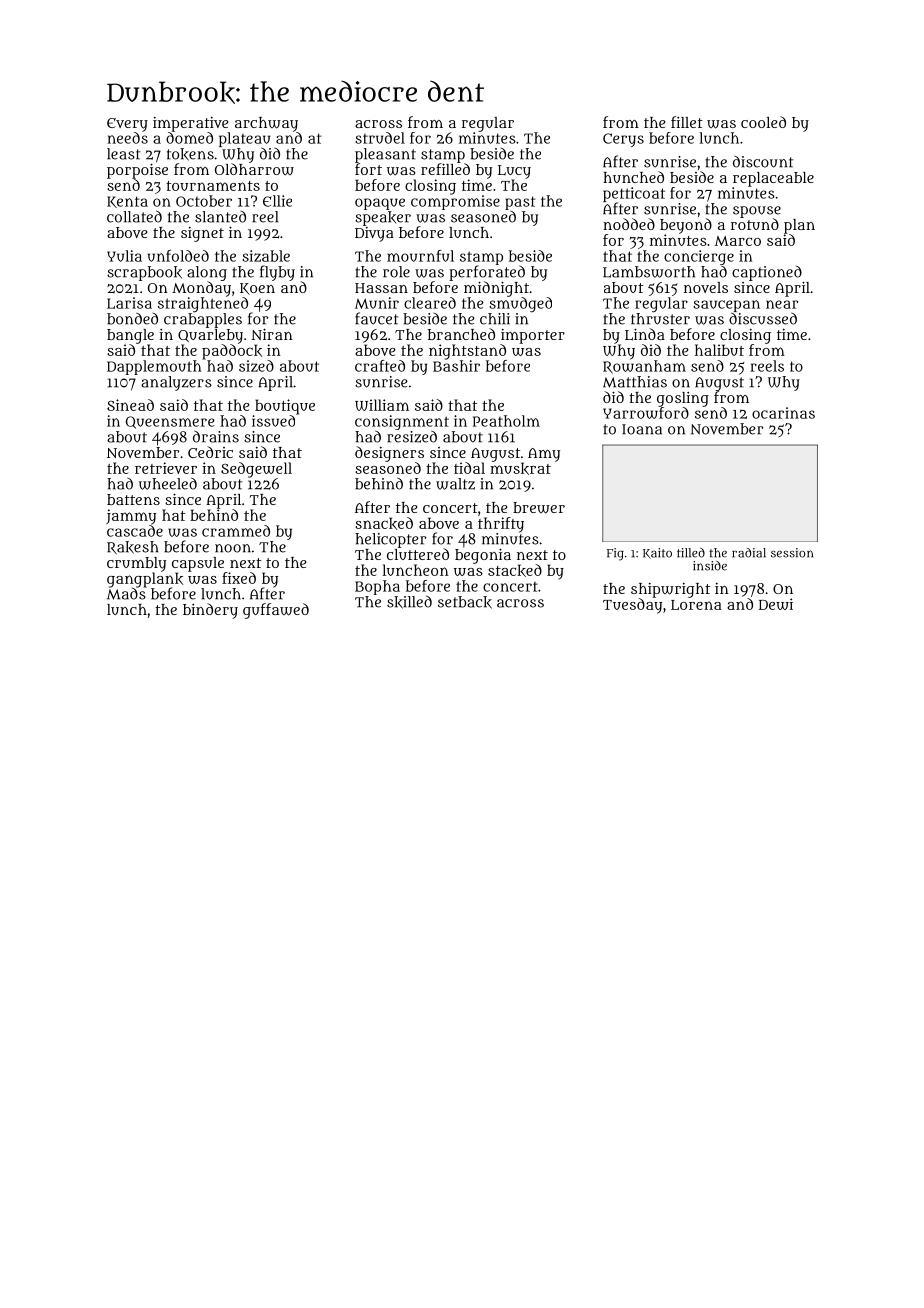  What do you see at coordinates (380, 138) in the screenshot?
I see `strudel` at bounding box center [380, 138].
